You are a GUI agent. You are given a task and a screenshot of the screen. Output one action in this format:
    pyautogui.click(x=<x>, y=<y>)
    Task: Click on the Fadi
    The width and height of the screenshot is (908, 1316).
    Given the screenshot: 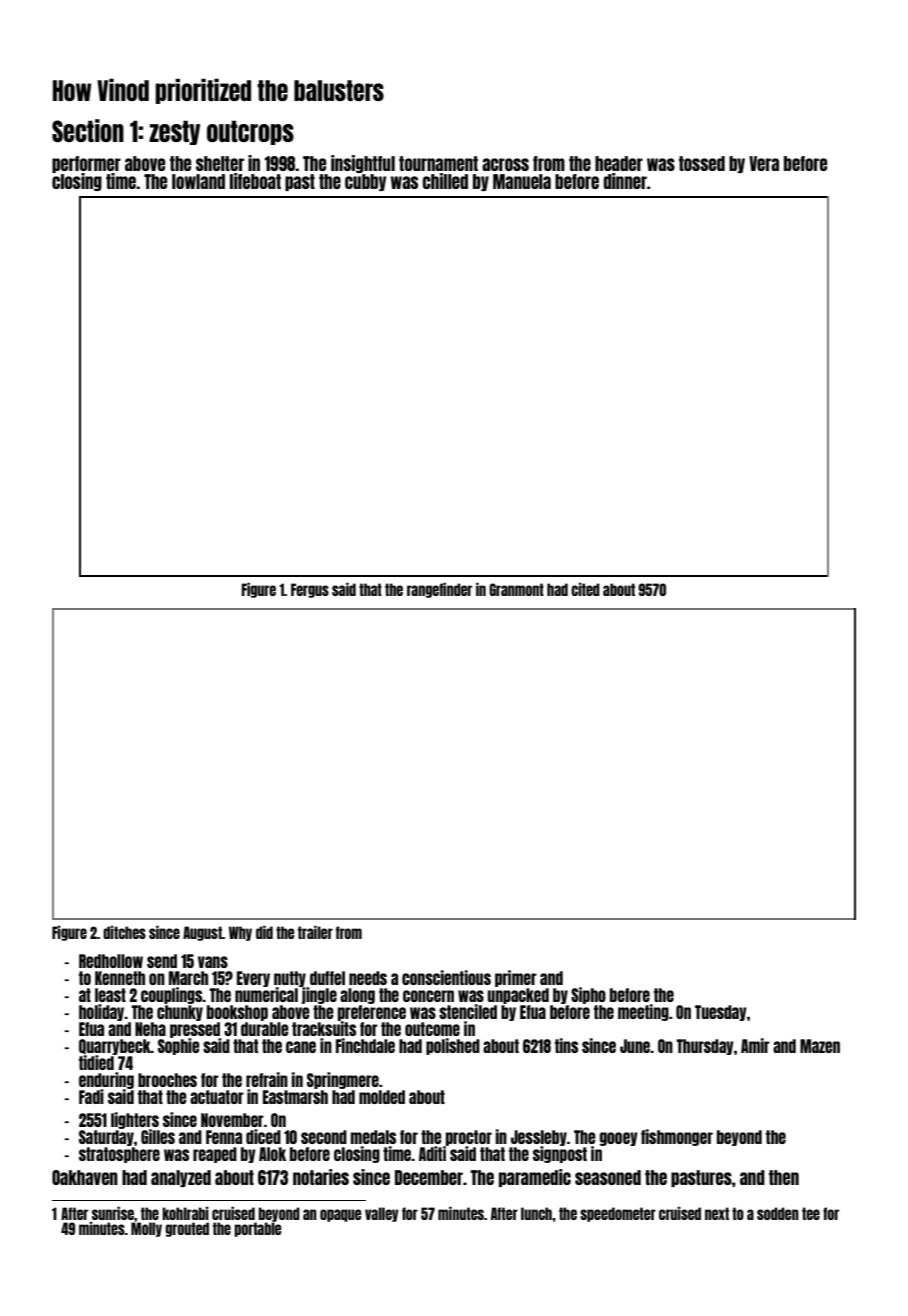 What is the action you would take?
    pyautogui.click(x=91, y=1096)
